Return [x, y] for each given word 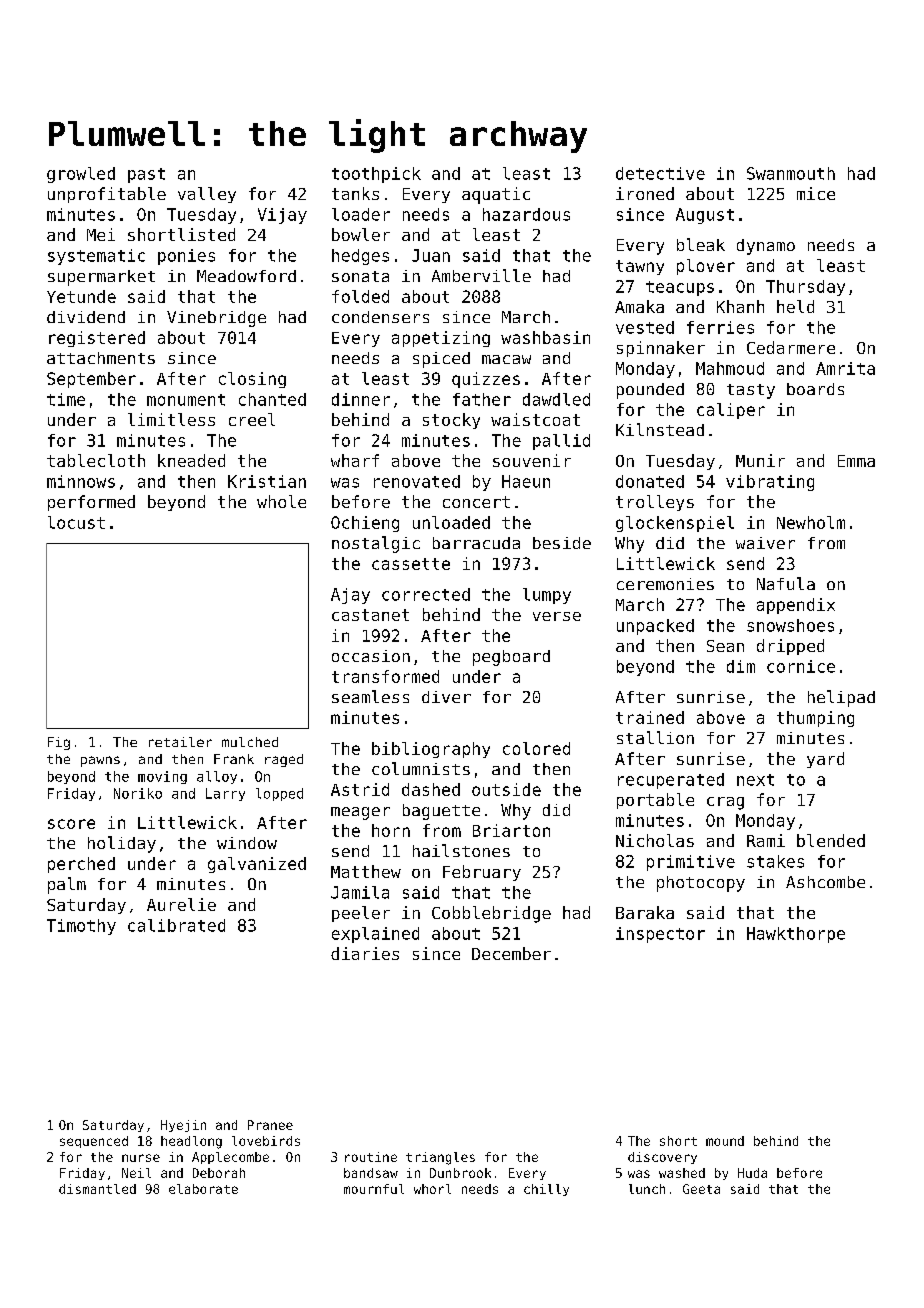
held [795, 306]
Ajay [350, 596]
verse [557, 616]
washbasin [545, 337]
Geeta [701, 1189]
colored [536, 748]
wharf [355, 460]
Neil [136, 1173]
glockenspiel [675, 524]
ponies [186, 257]
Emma [856, 461]
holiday [122, 844]
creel [252, 419]
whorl [432, 1189]
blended [831, 840]
